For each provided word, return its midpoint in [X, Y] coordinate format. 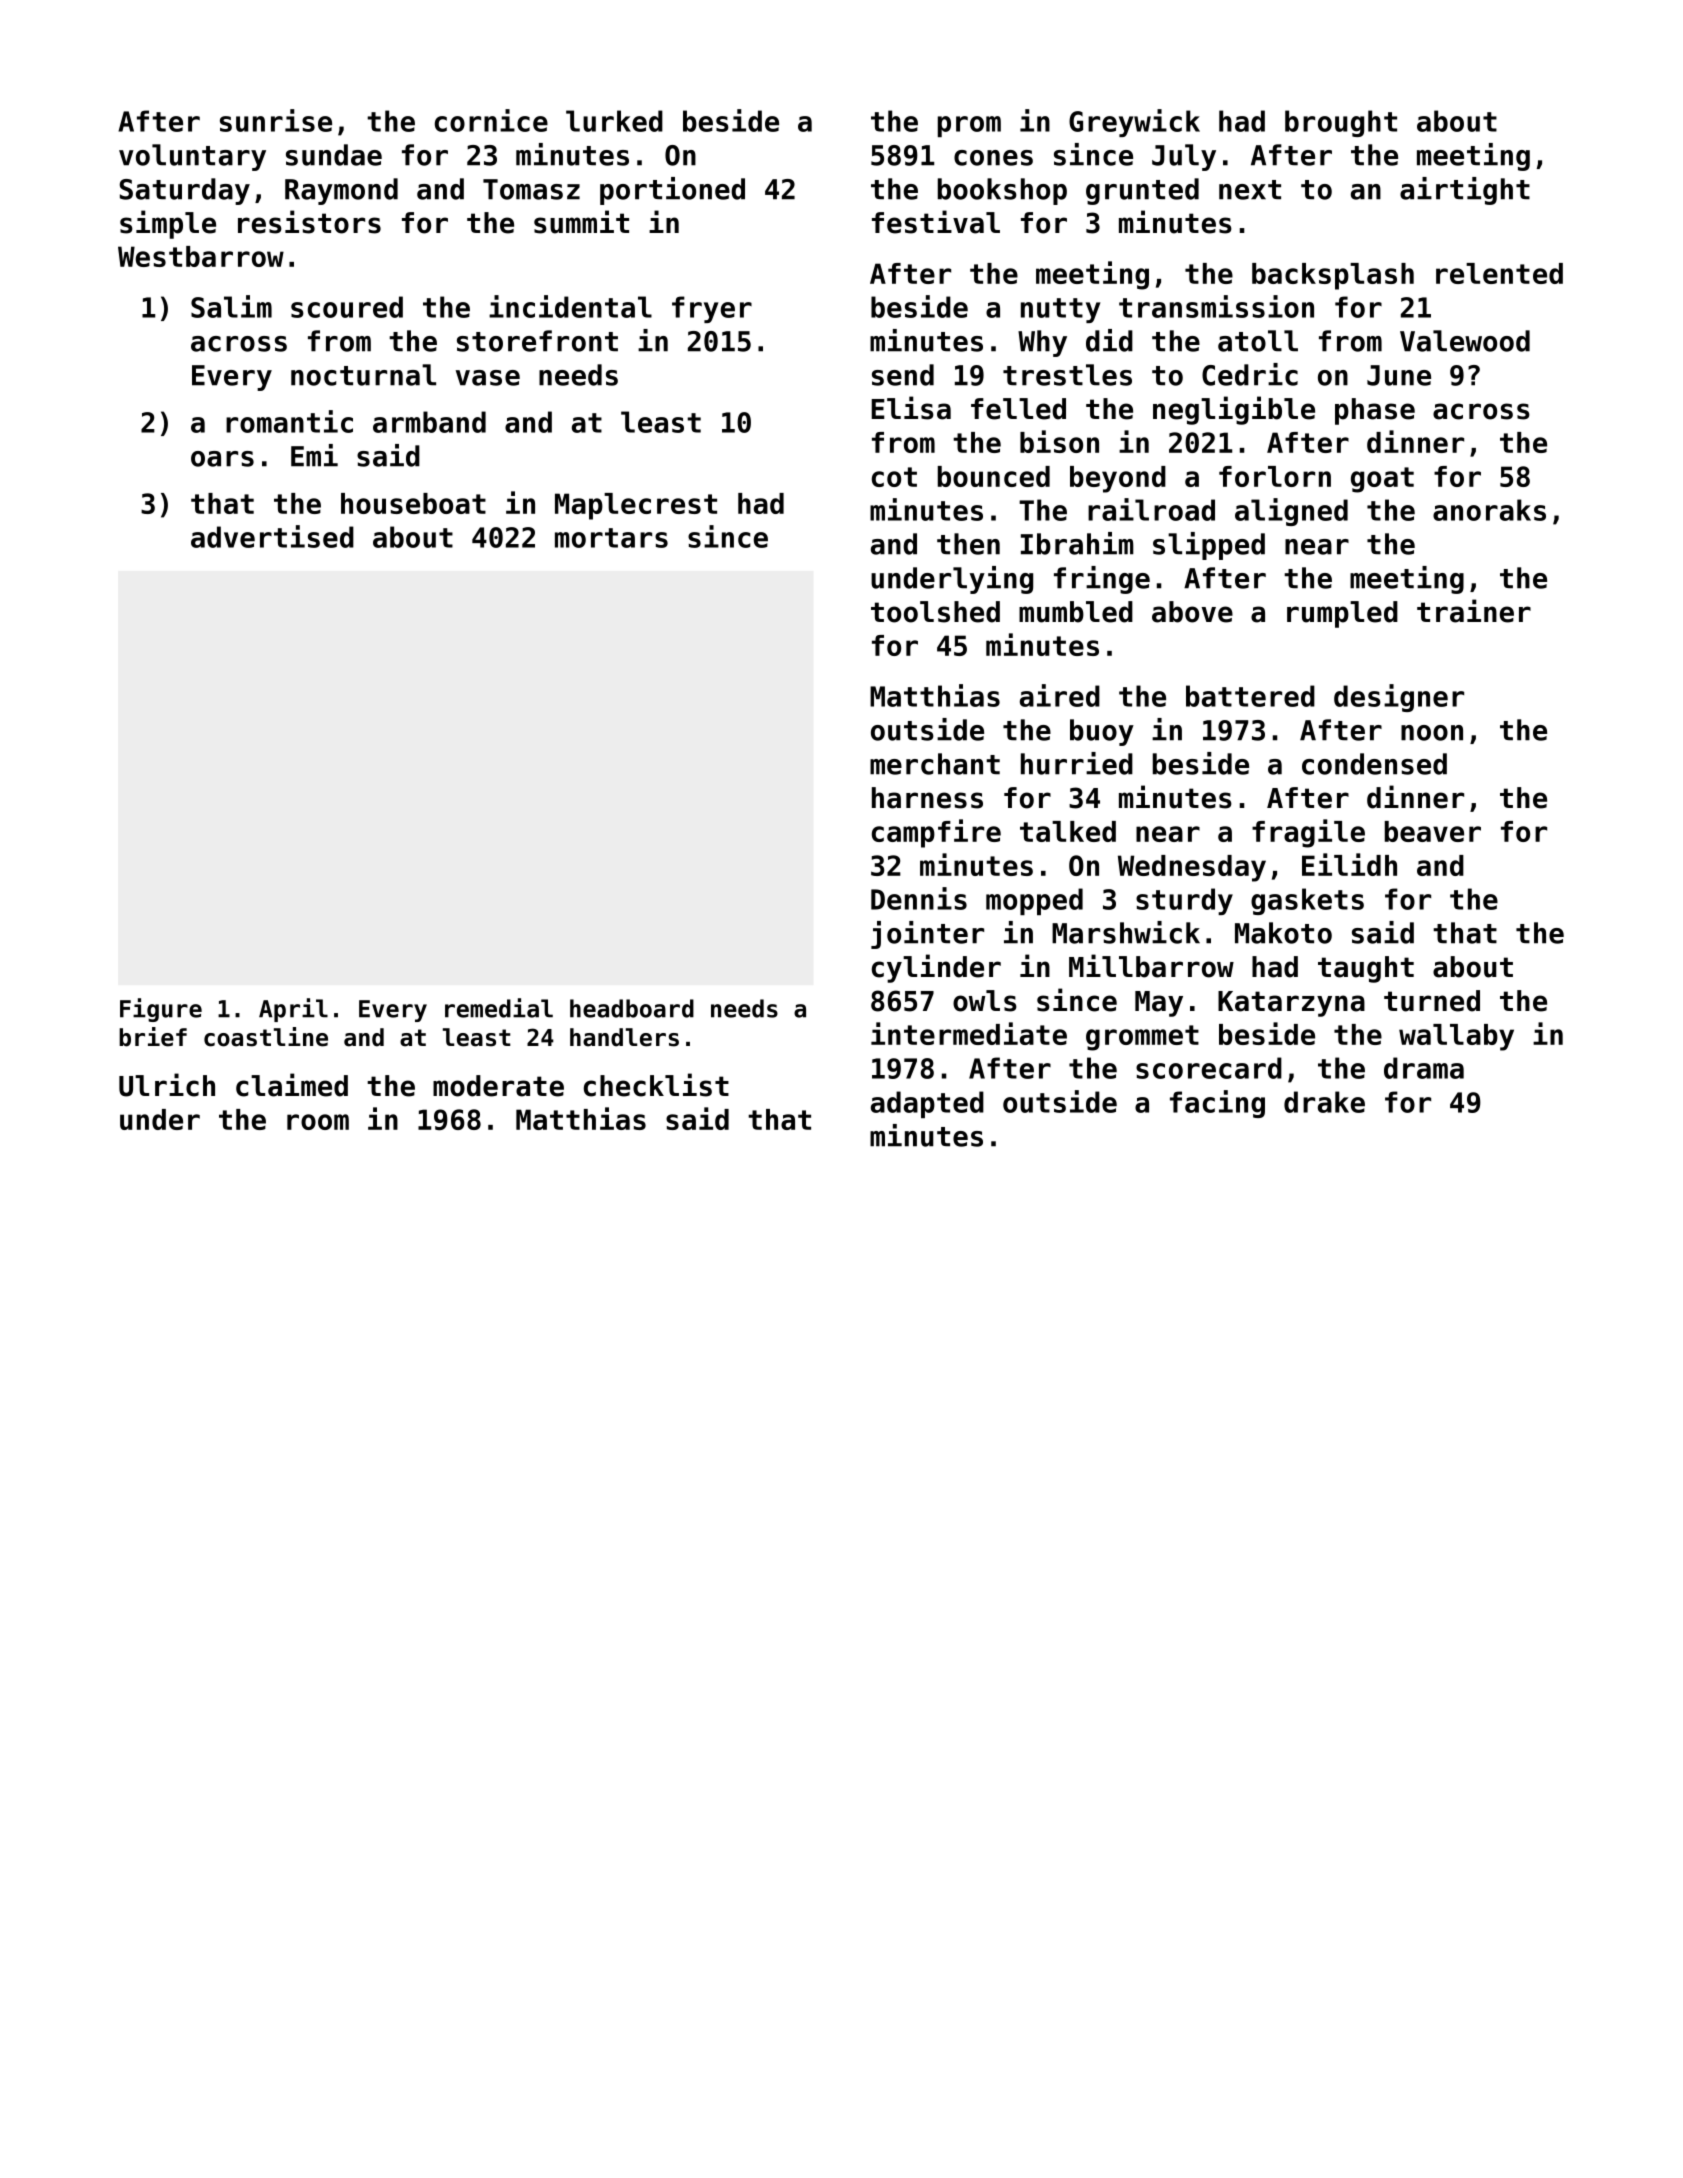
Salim [231, 306]
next [1250, 190]
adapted [927, 1104]
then [968, 544]
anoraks [1489, 510]
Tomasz [531, 189]
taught [1366, 969]
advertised [272, 536]
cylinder [936, 968]
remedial [499, 1008]
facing [1217, 1104]
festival [936, 222]
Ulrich [167, 1085]
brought [1341, 123]
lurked [614, 121]
